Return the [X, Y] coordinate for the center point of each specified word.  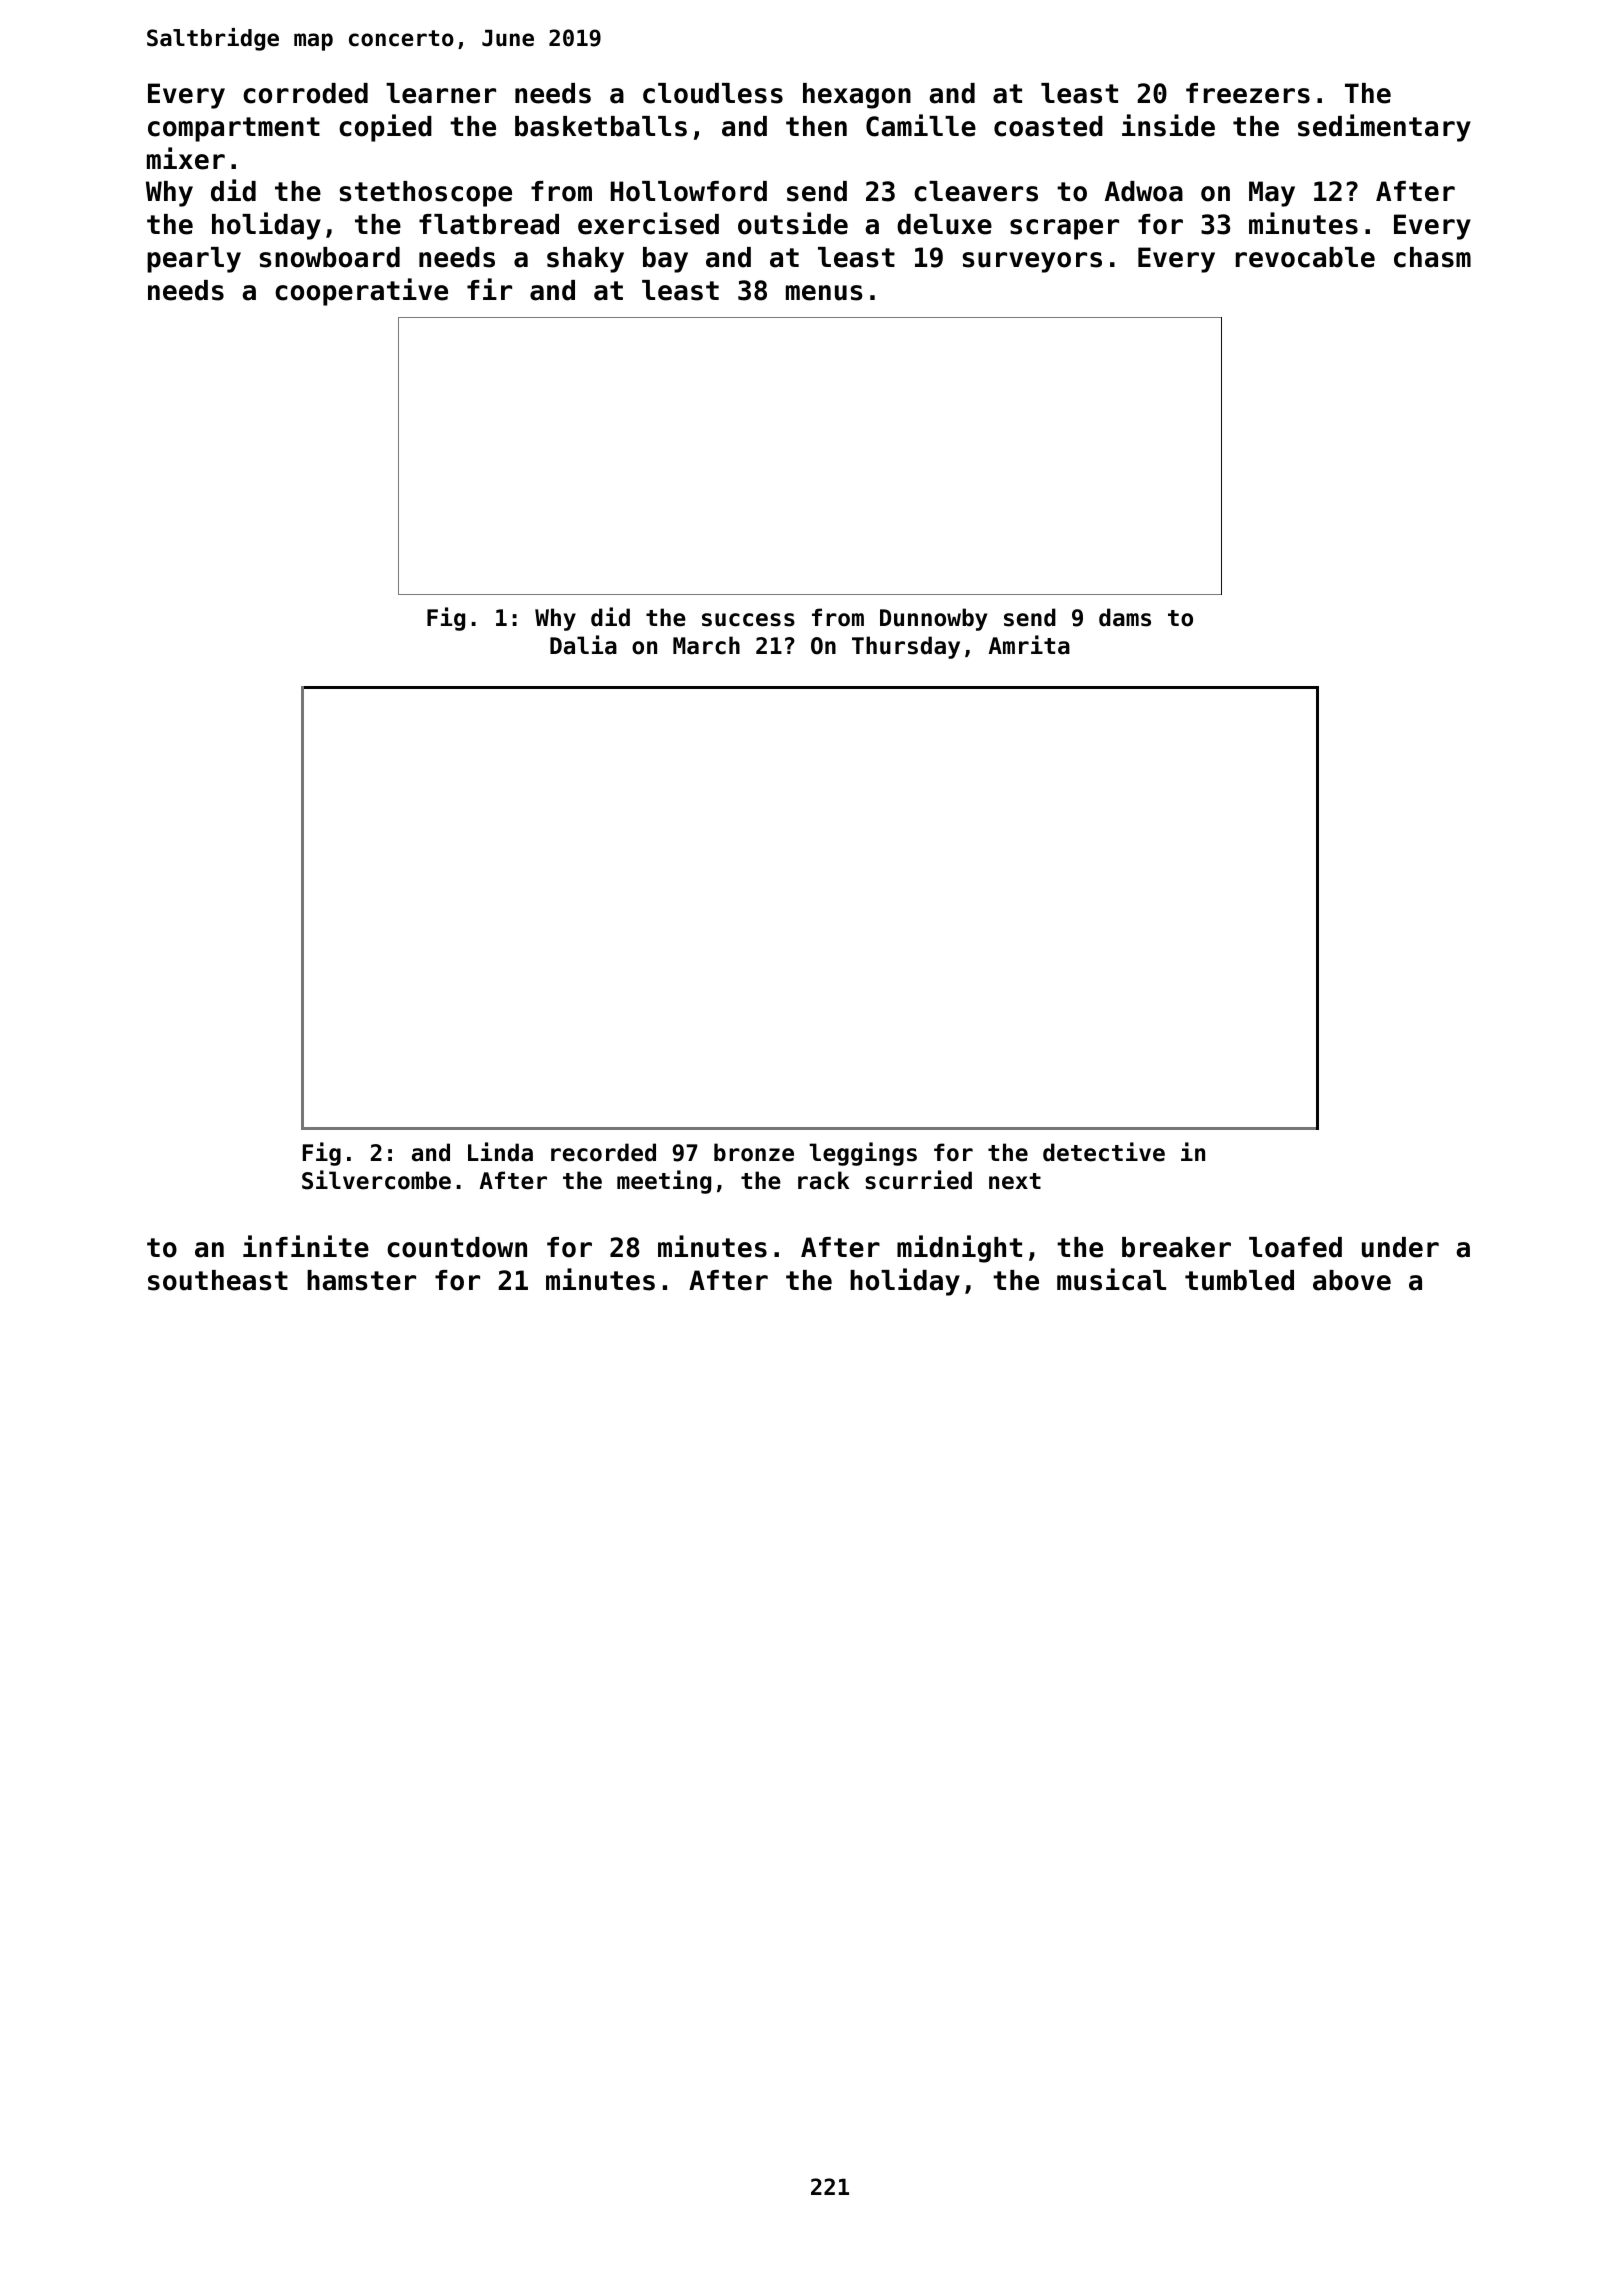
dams [1125, 617]
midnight [959, 1249]
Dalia [583, 645]
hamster [361, 1280]
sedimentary [1384, 128]
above [1352, 1280]
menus [824, 293]
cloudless [713, 93]
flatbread [489, 224]
